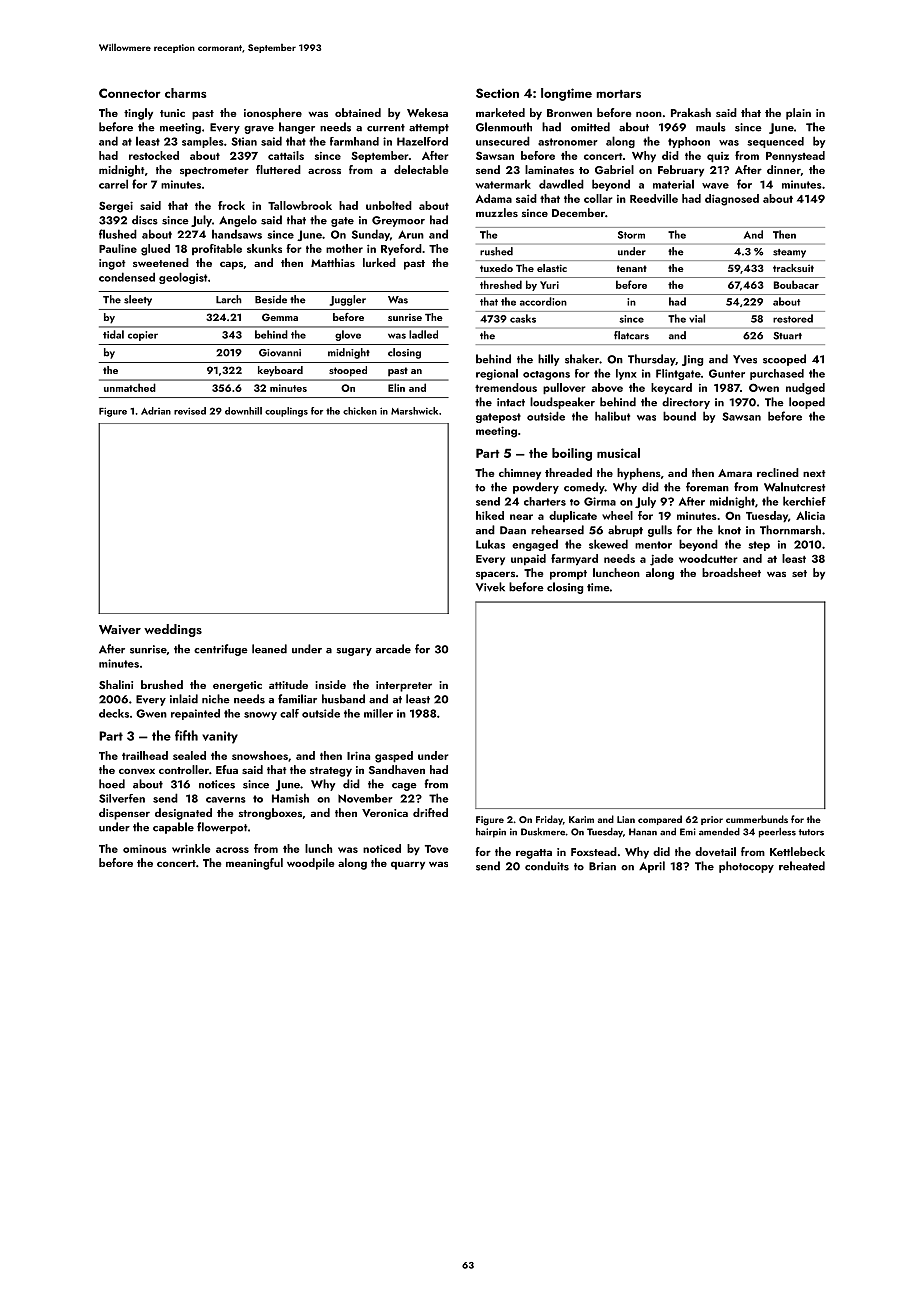 The image size is (924, 1308). Describe the element at coordinates (358, 112) in the image. I see `obtained` at that location.
